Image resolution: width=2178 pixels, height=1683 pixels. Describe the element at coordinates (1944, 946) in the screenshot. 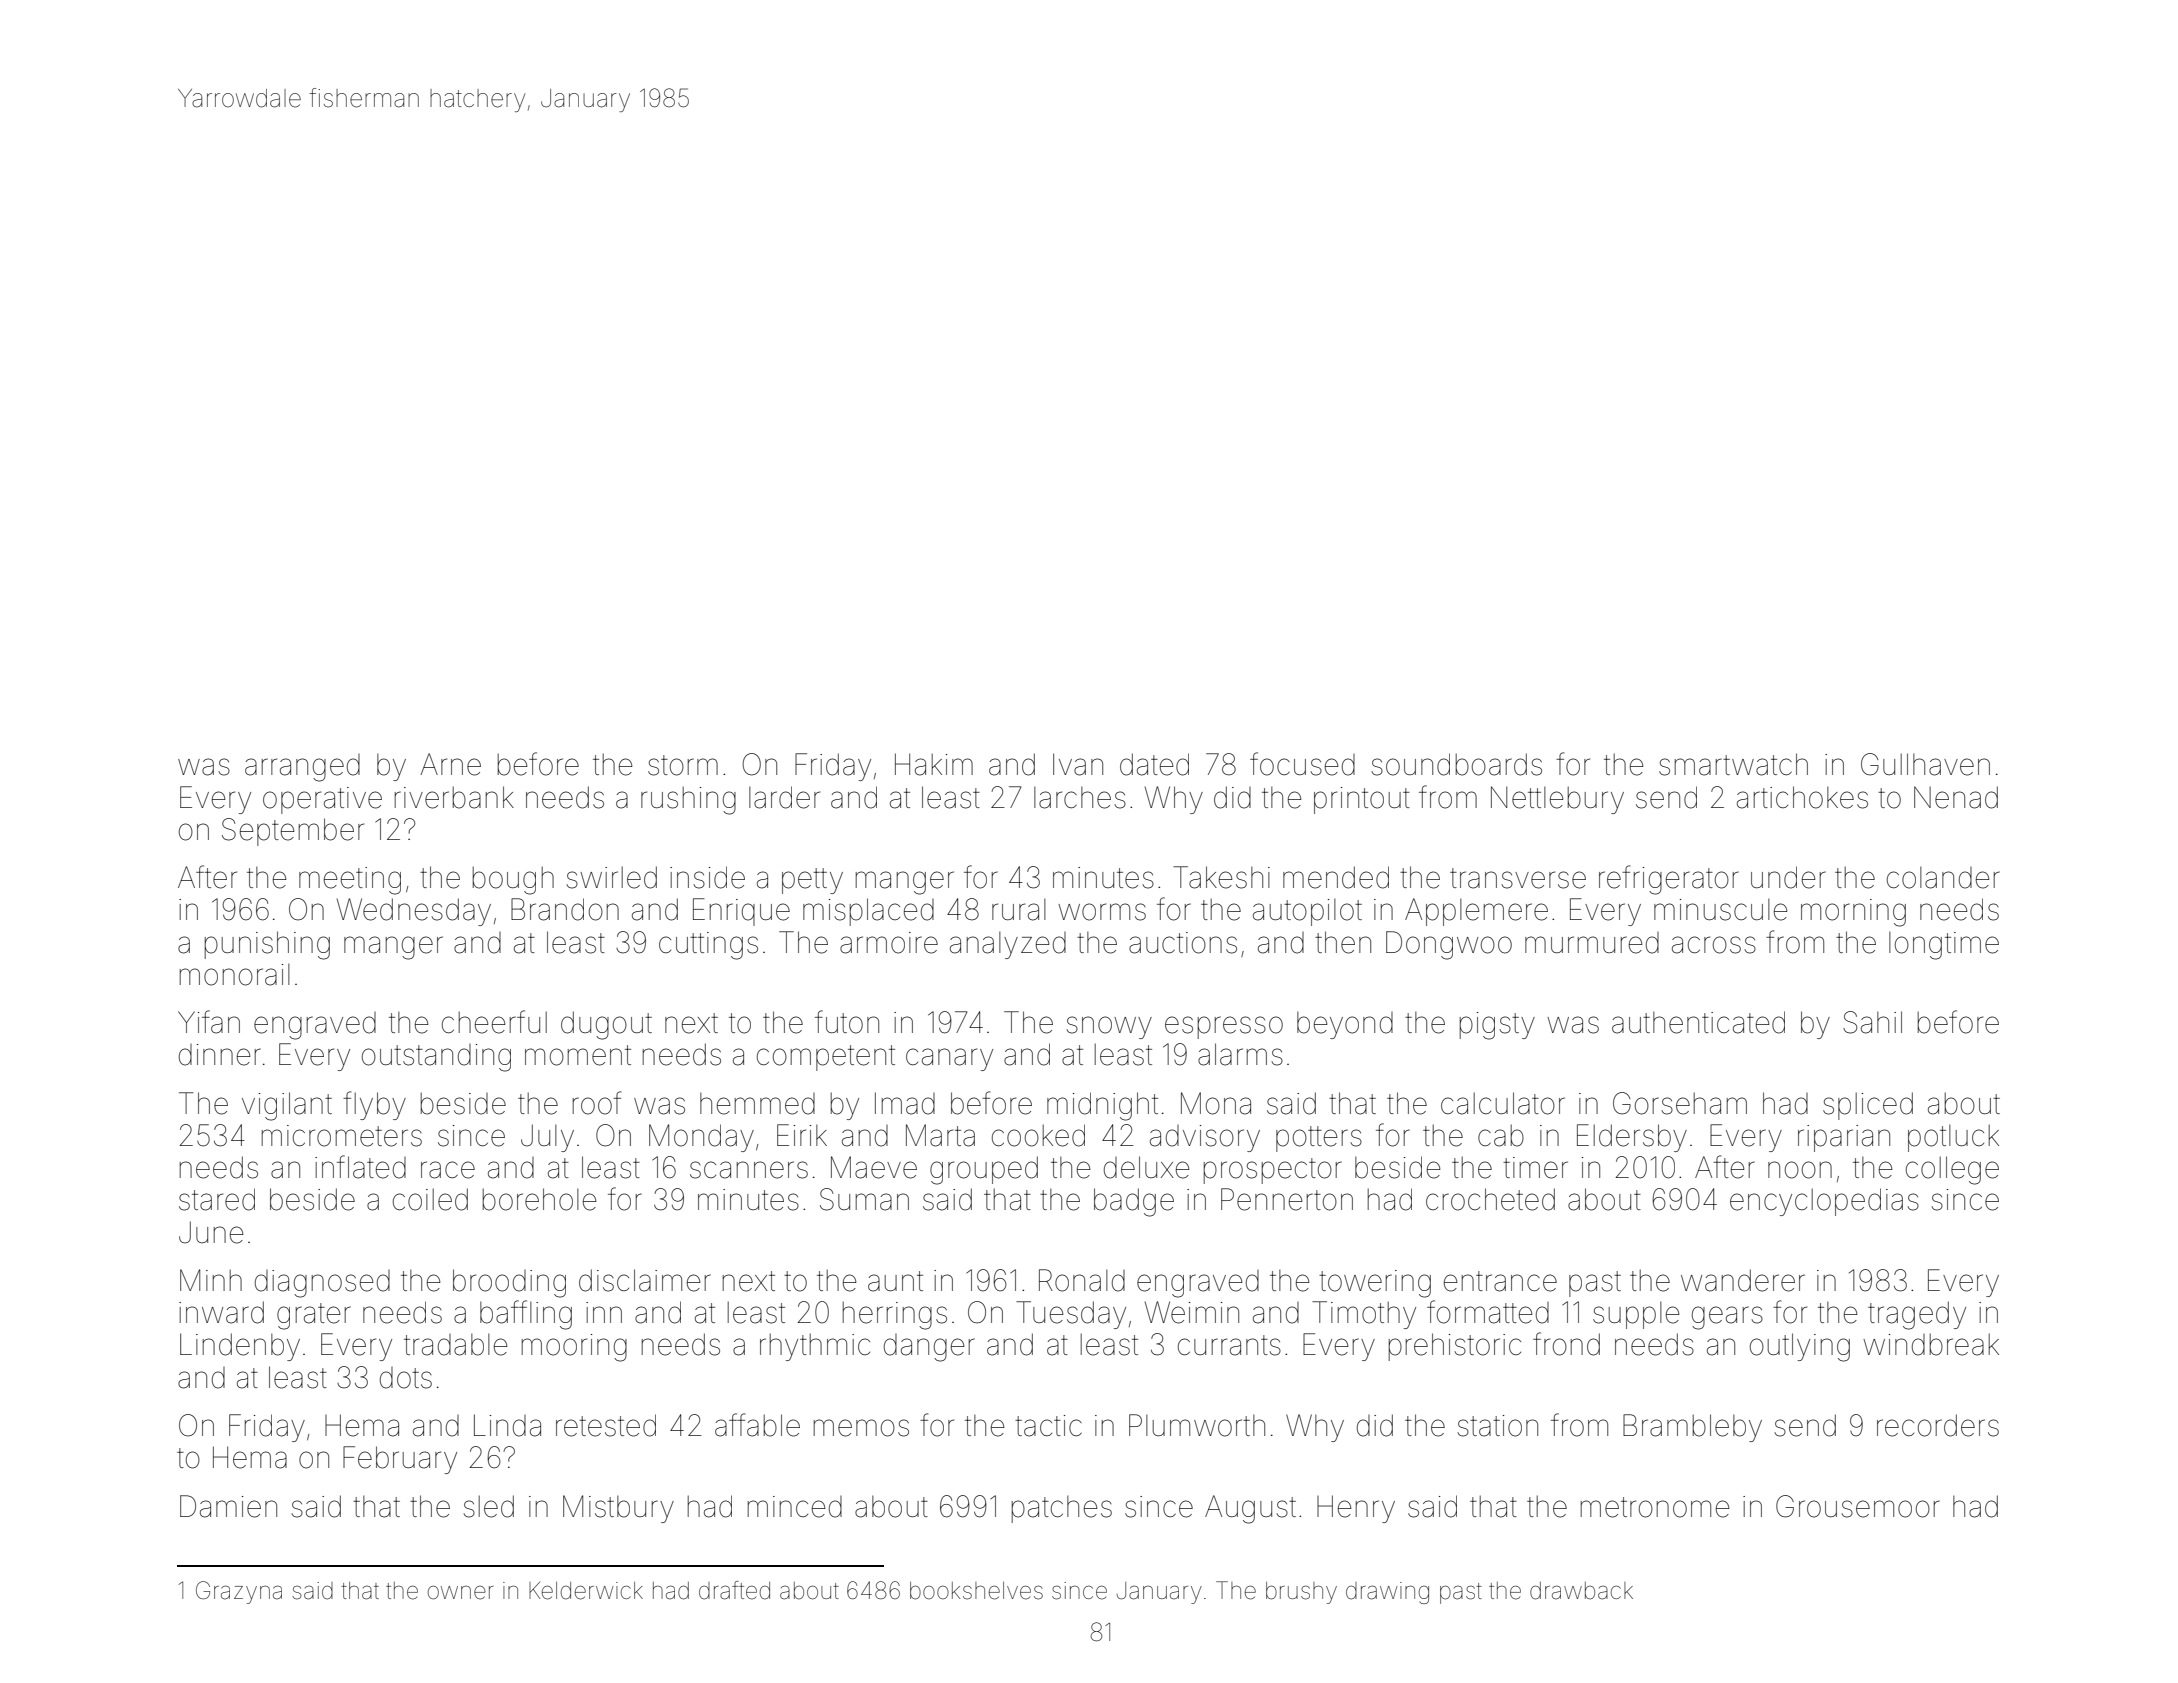

I see `longtime` at that location.
